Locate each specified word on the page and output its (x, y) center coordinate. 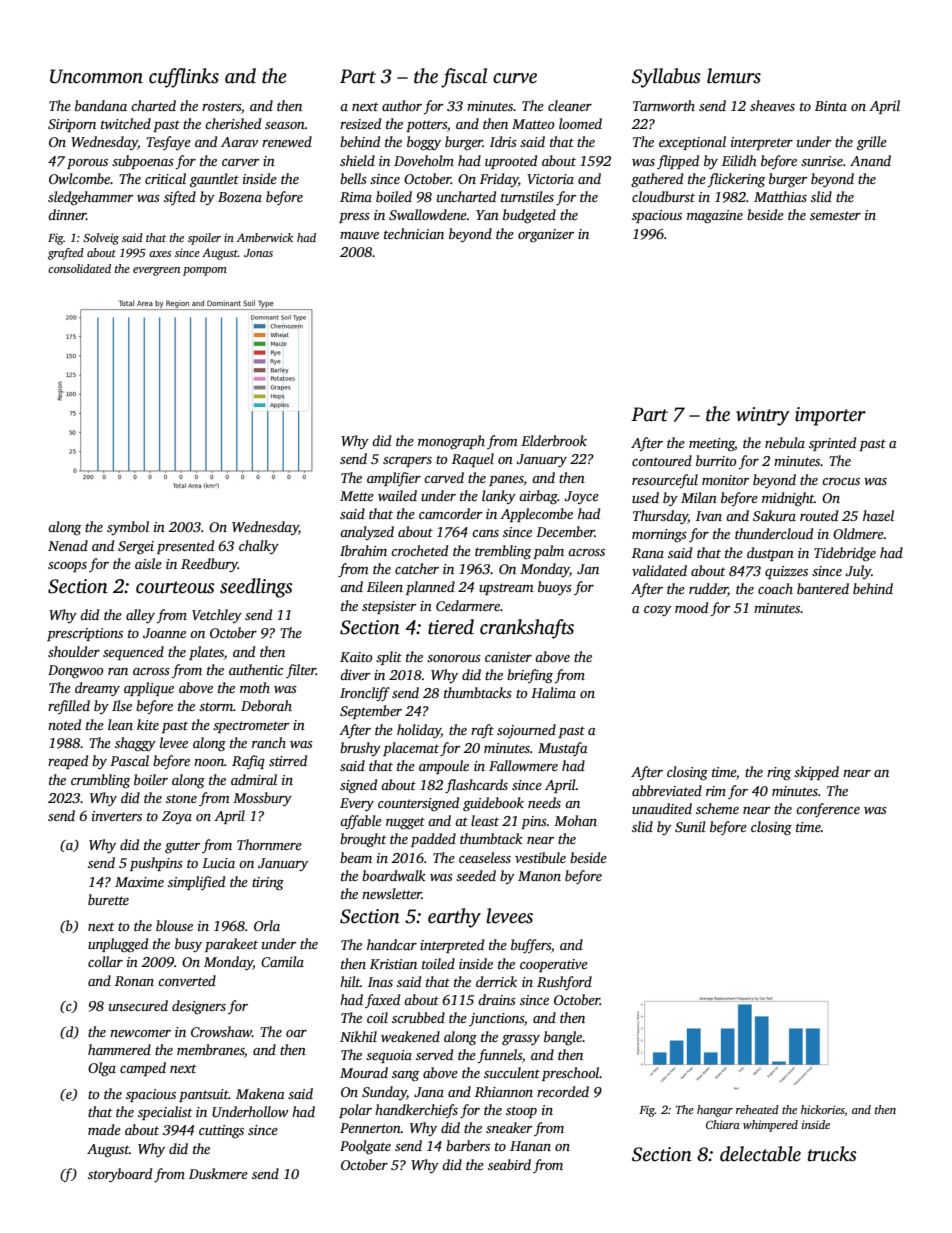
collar (105, 961)
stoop (521, 1112)
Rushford (564, 983)
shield (357, 160)
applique (149, 689)
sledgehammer (90, 198)
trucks (832, 1154)
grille (872, 143)
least (485, 820)
